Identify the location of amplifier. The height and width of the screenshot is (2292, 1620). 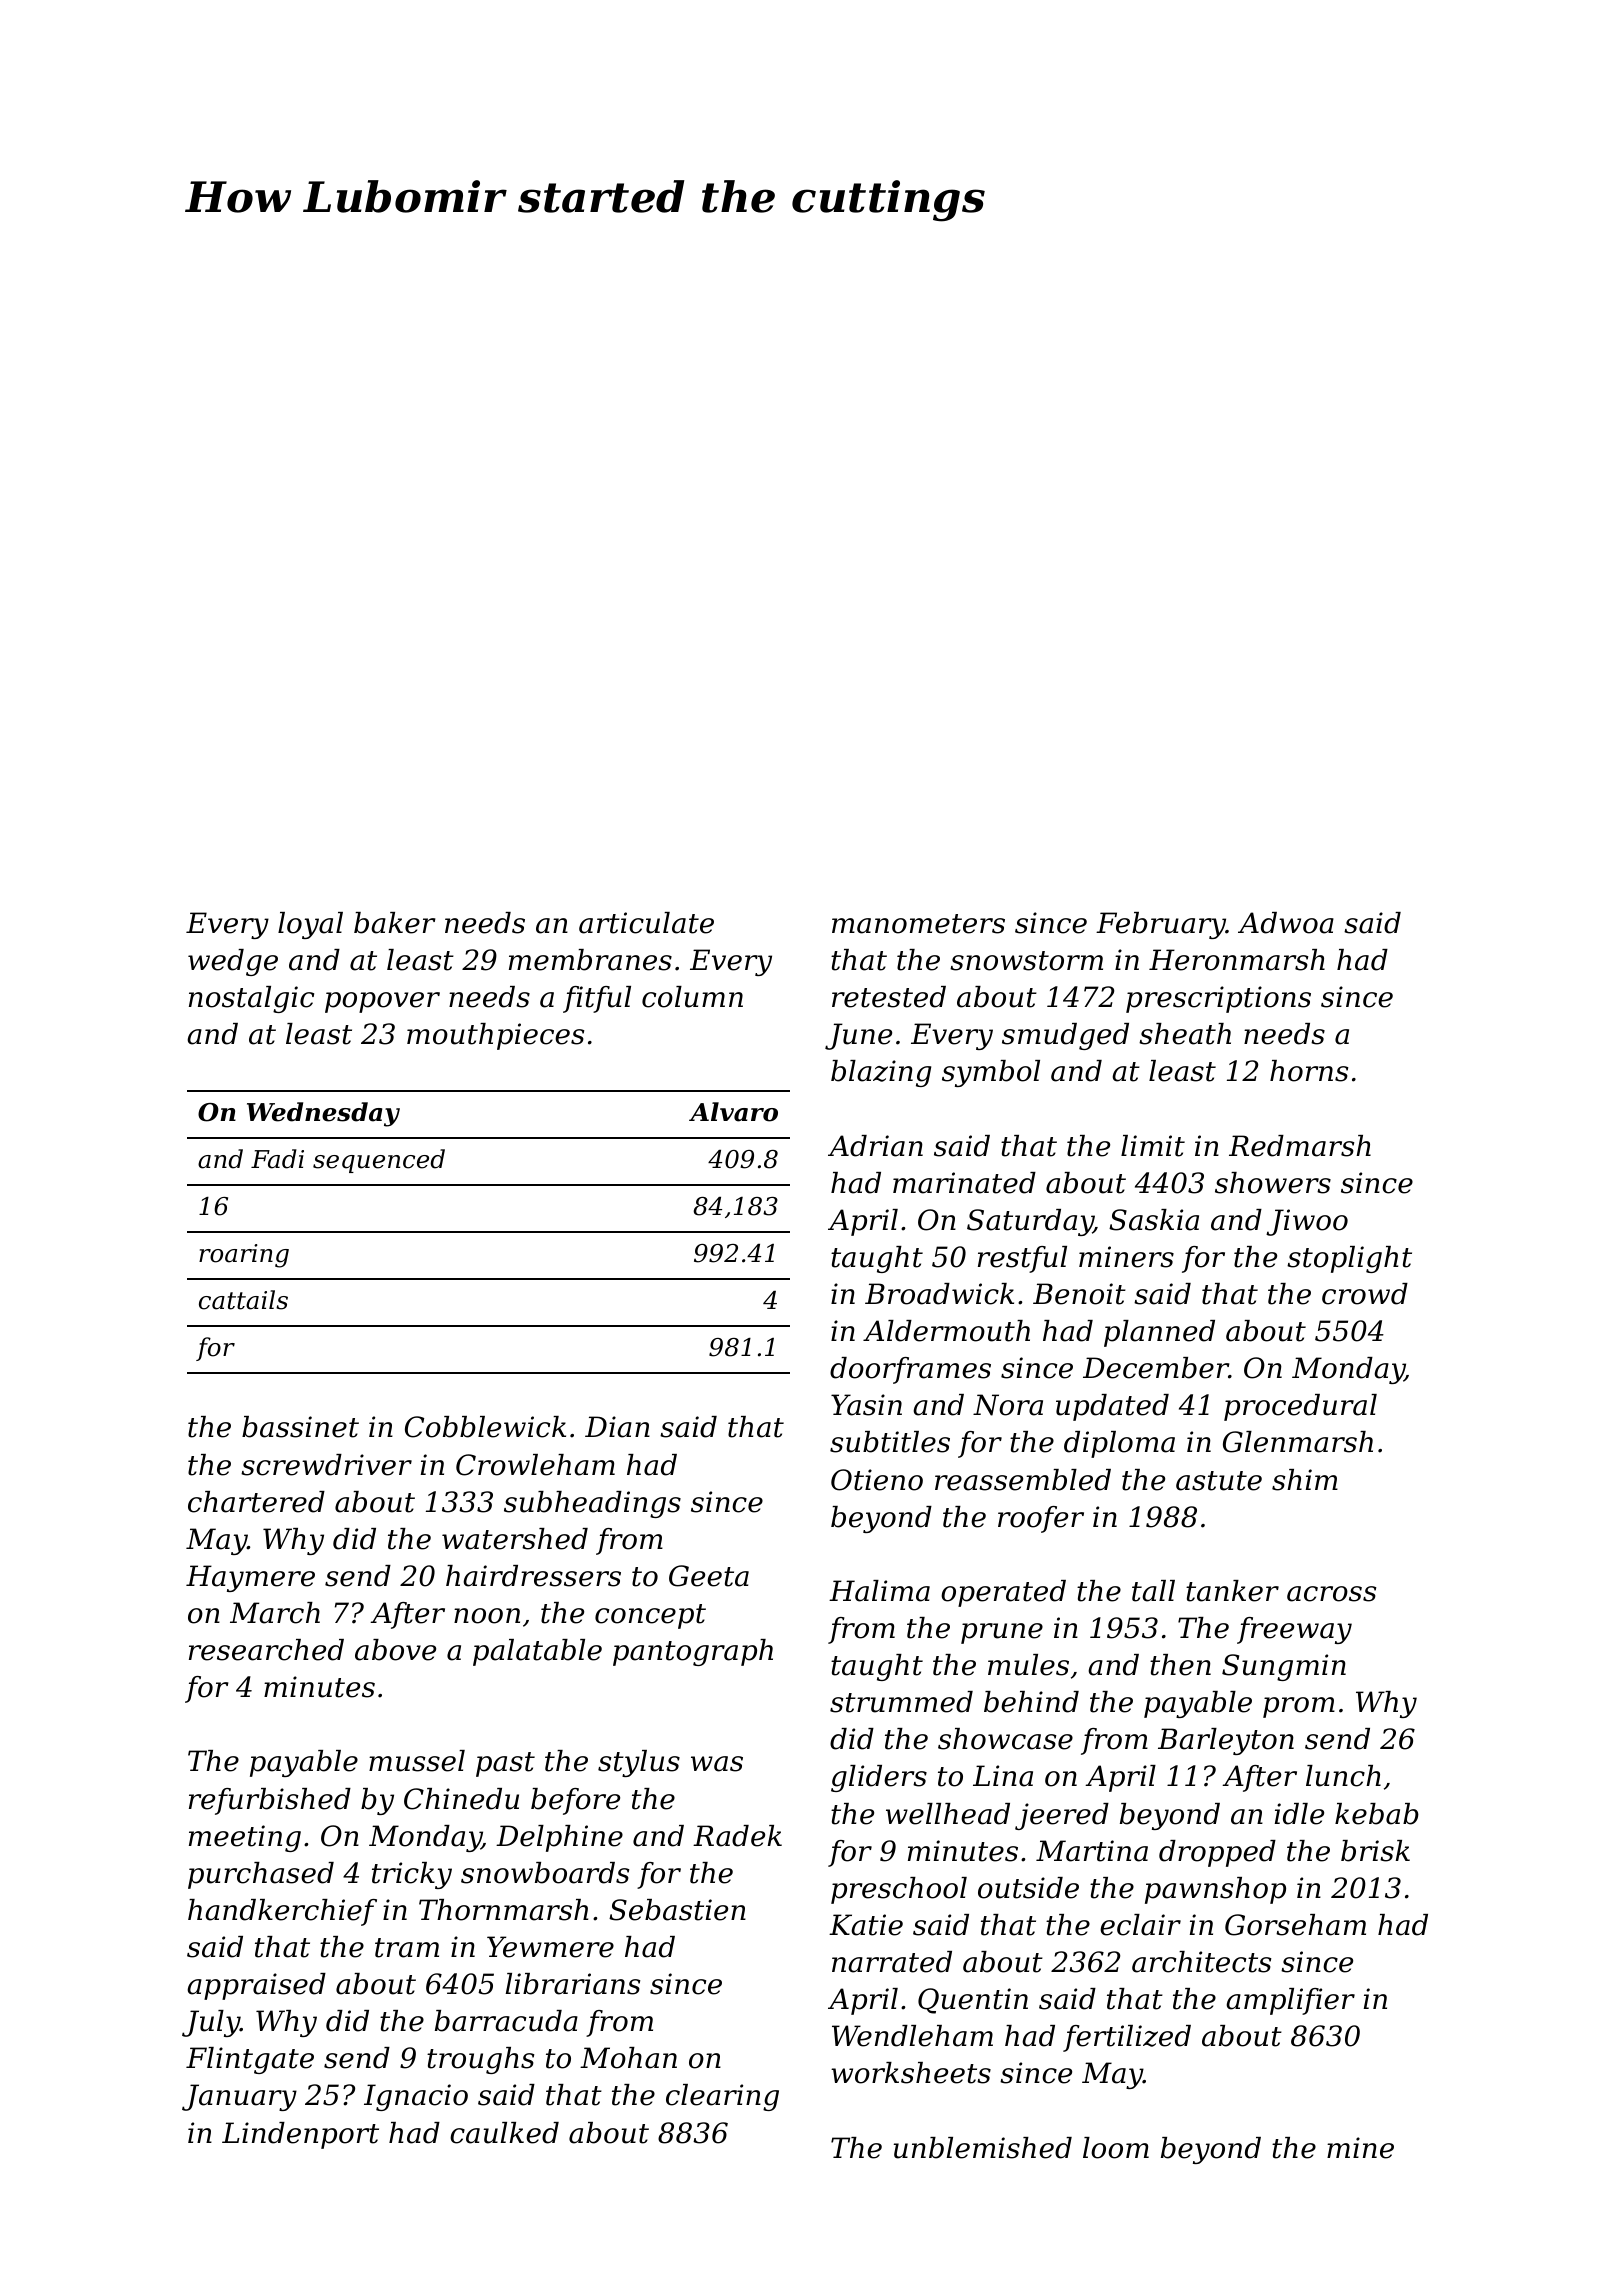
(1290, 2001).
